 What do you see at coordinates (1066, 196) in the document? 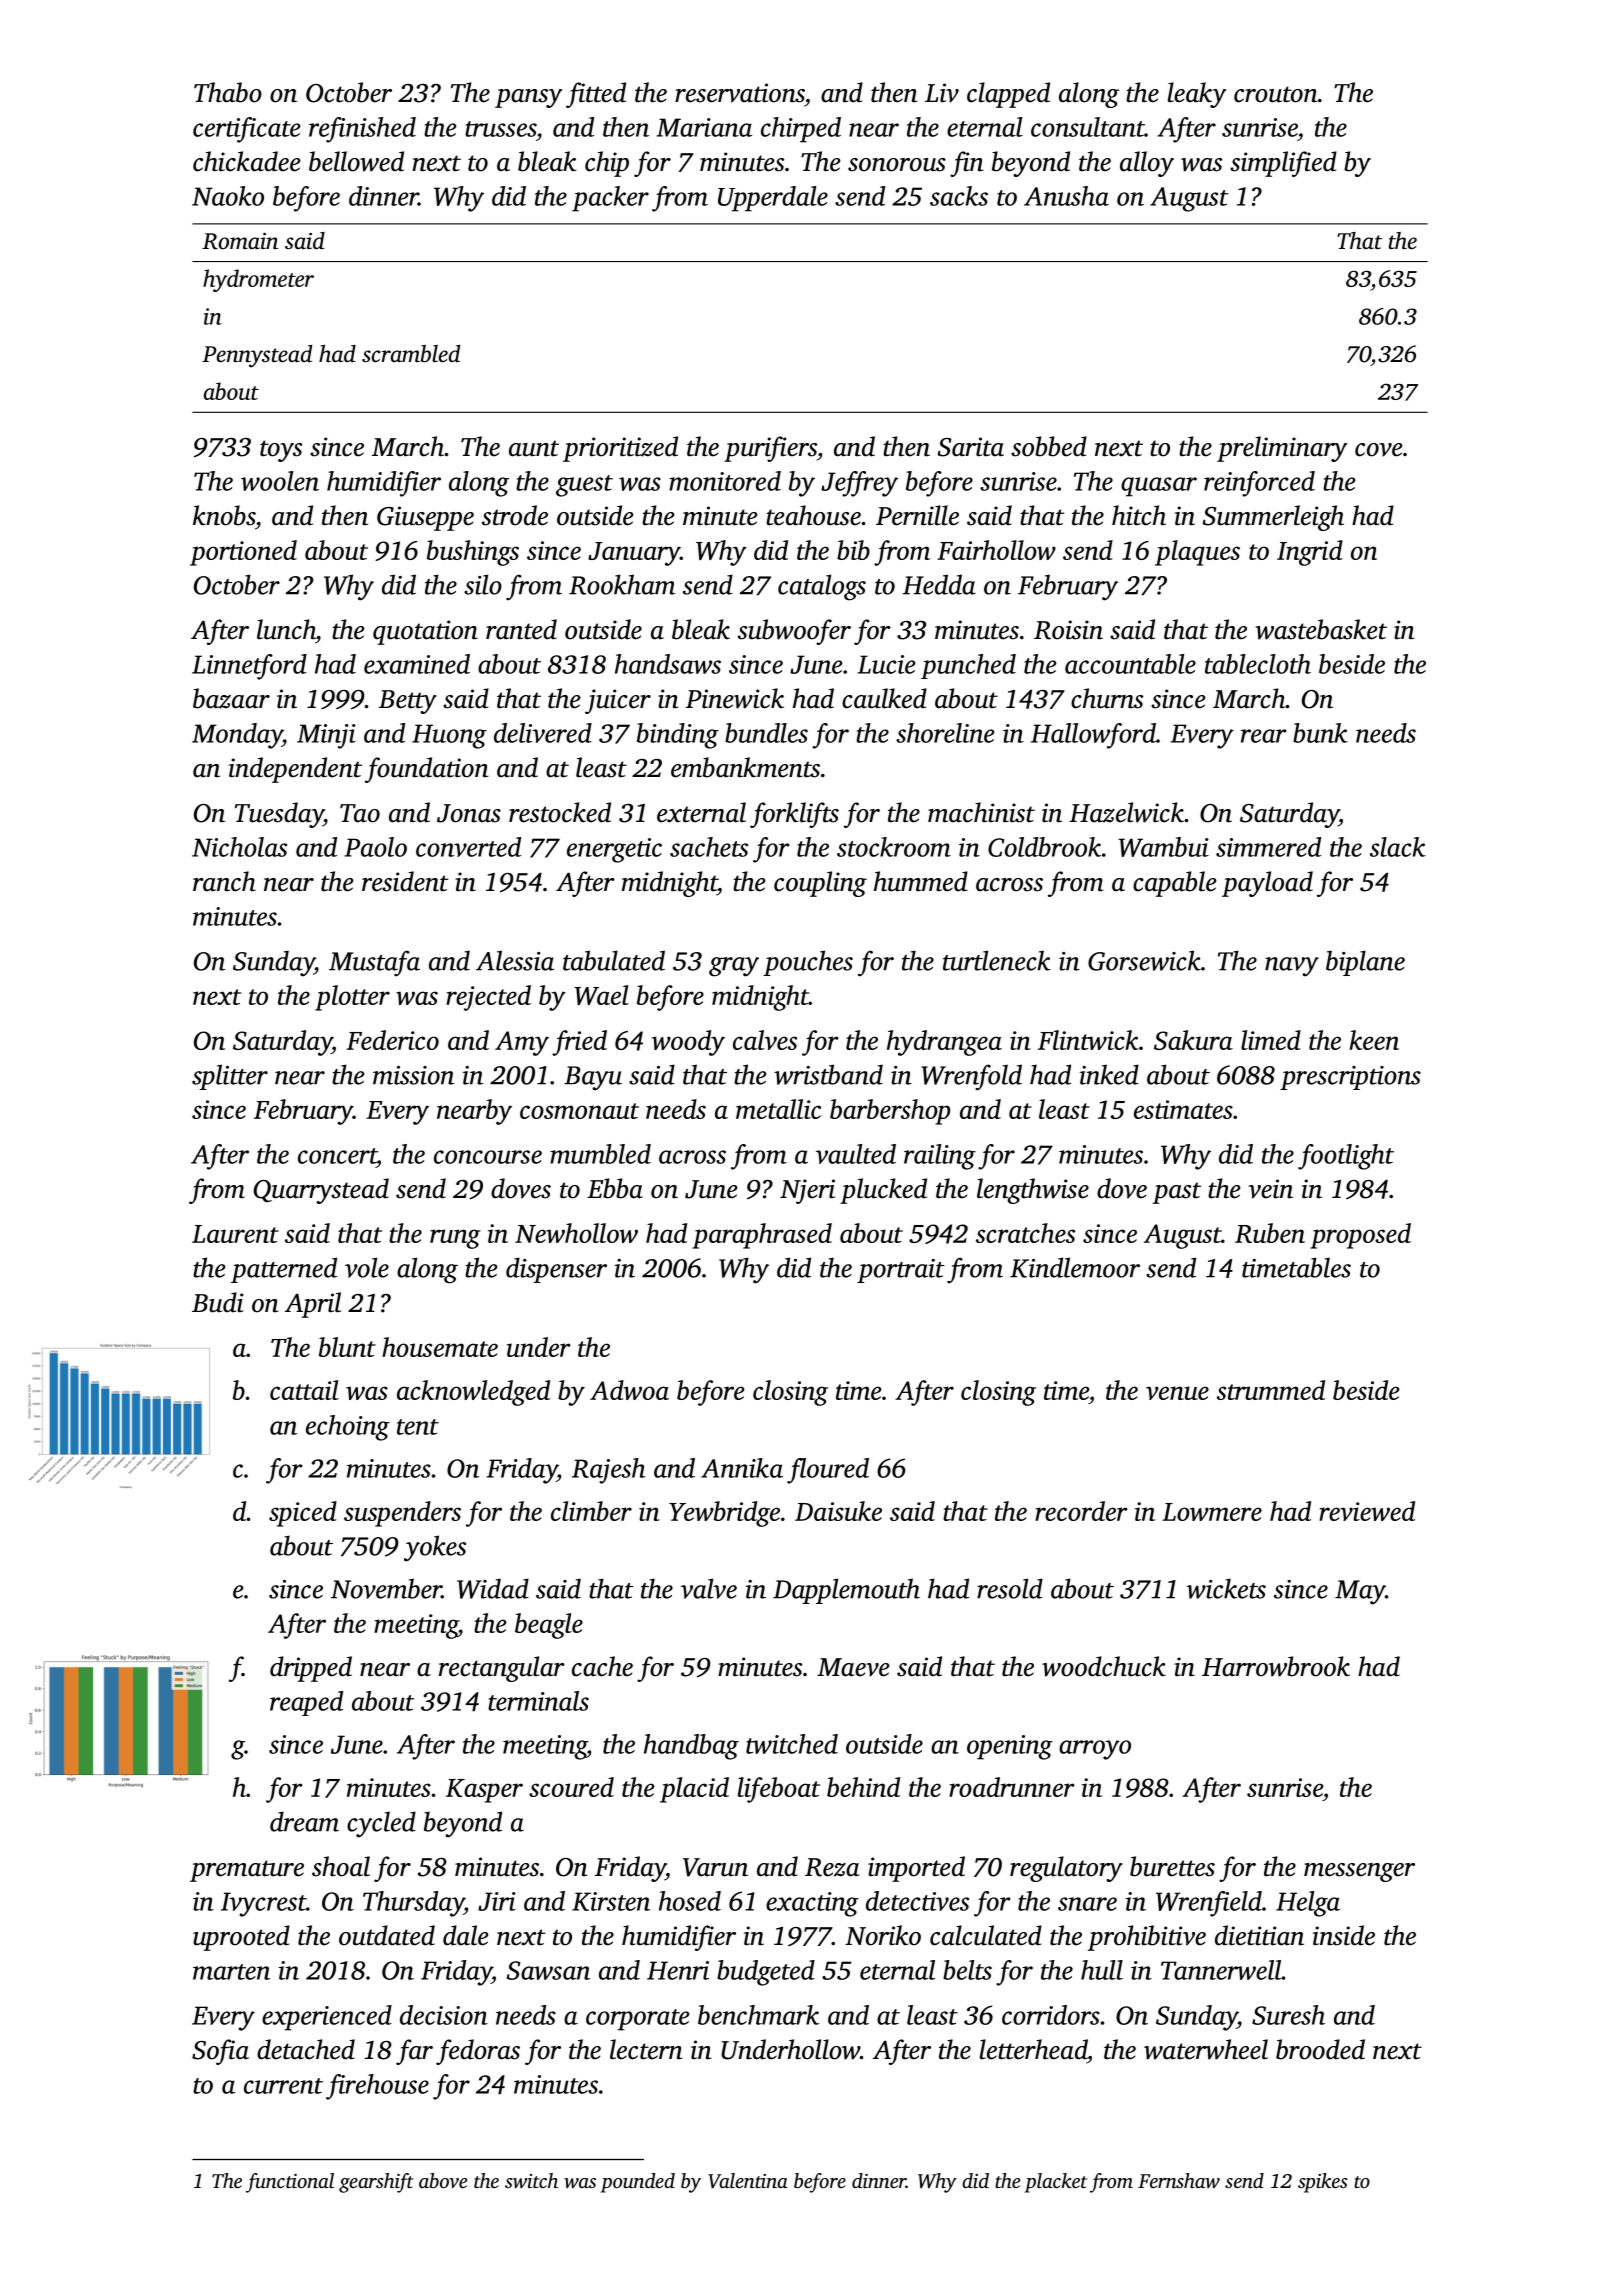
I see `Anusha` at bounding box center [1066, 196].
